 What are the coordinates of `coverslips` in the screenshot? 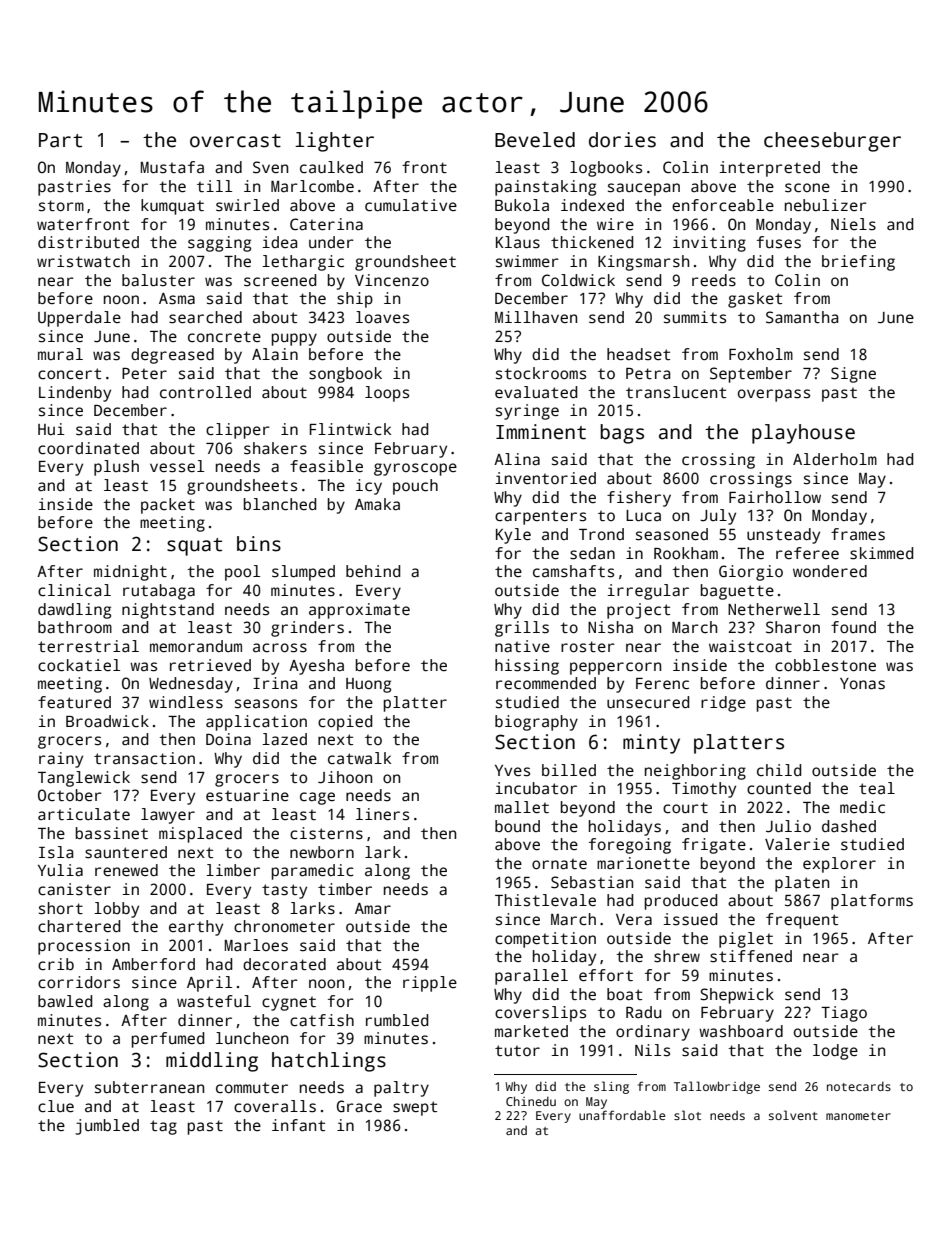 It's located at (540, 1014).
